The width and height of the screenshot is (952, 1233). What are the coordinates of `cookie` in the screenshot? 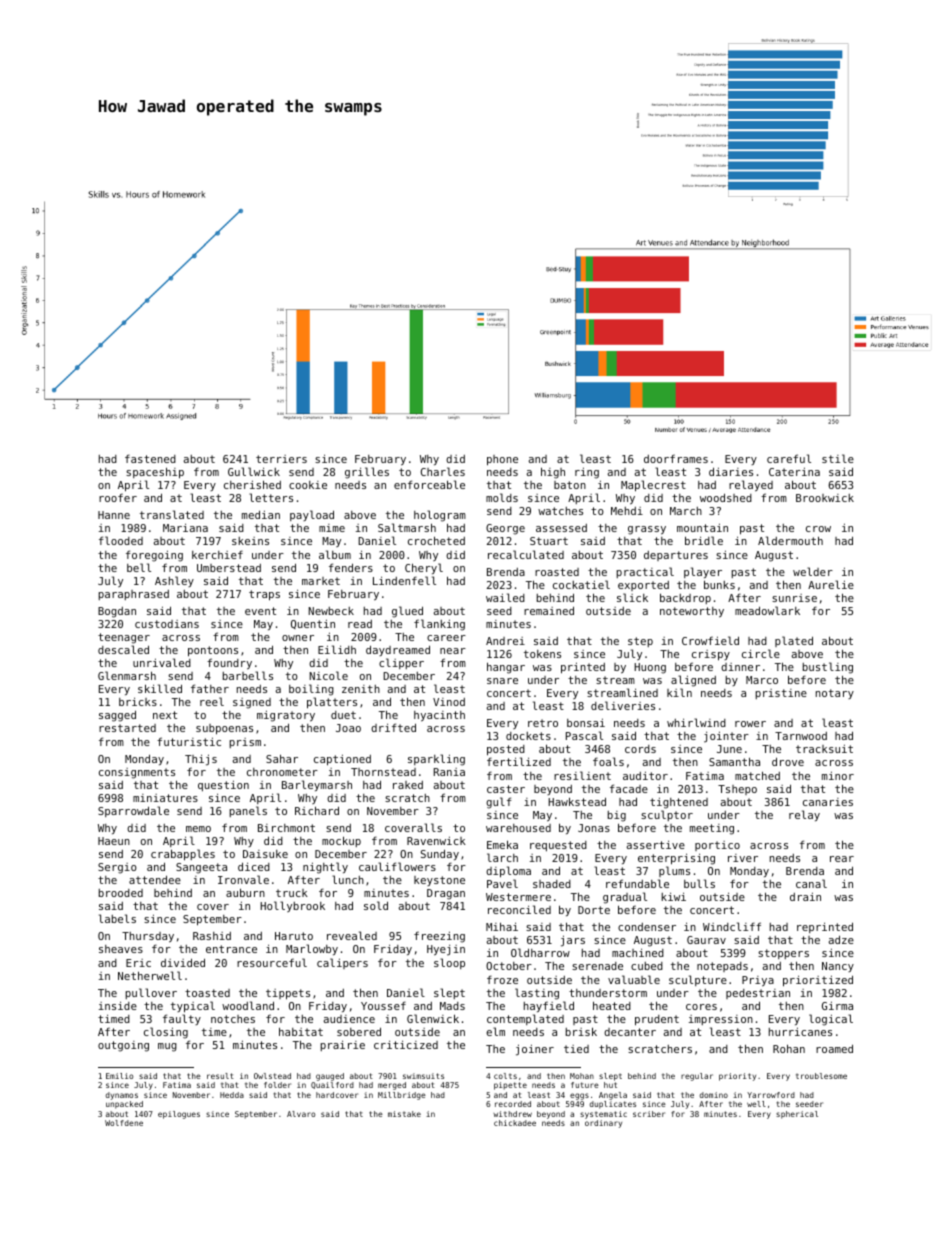 It's located at (308, 485).
